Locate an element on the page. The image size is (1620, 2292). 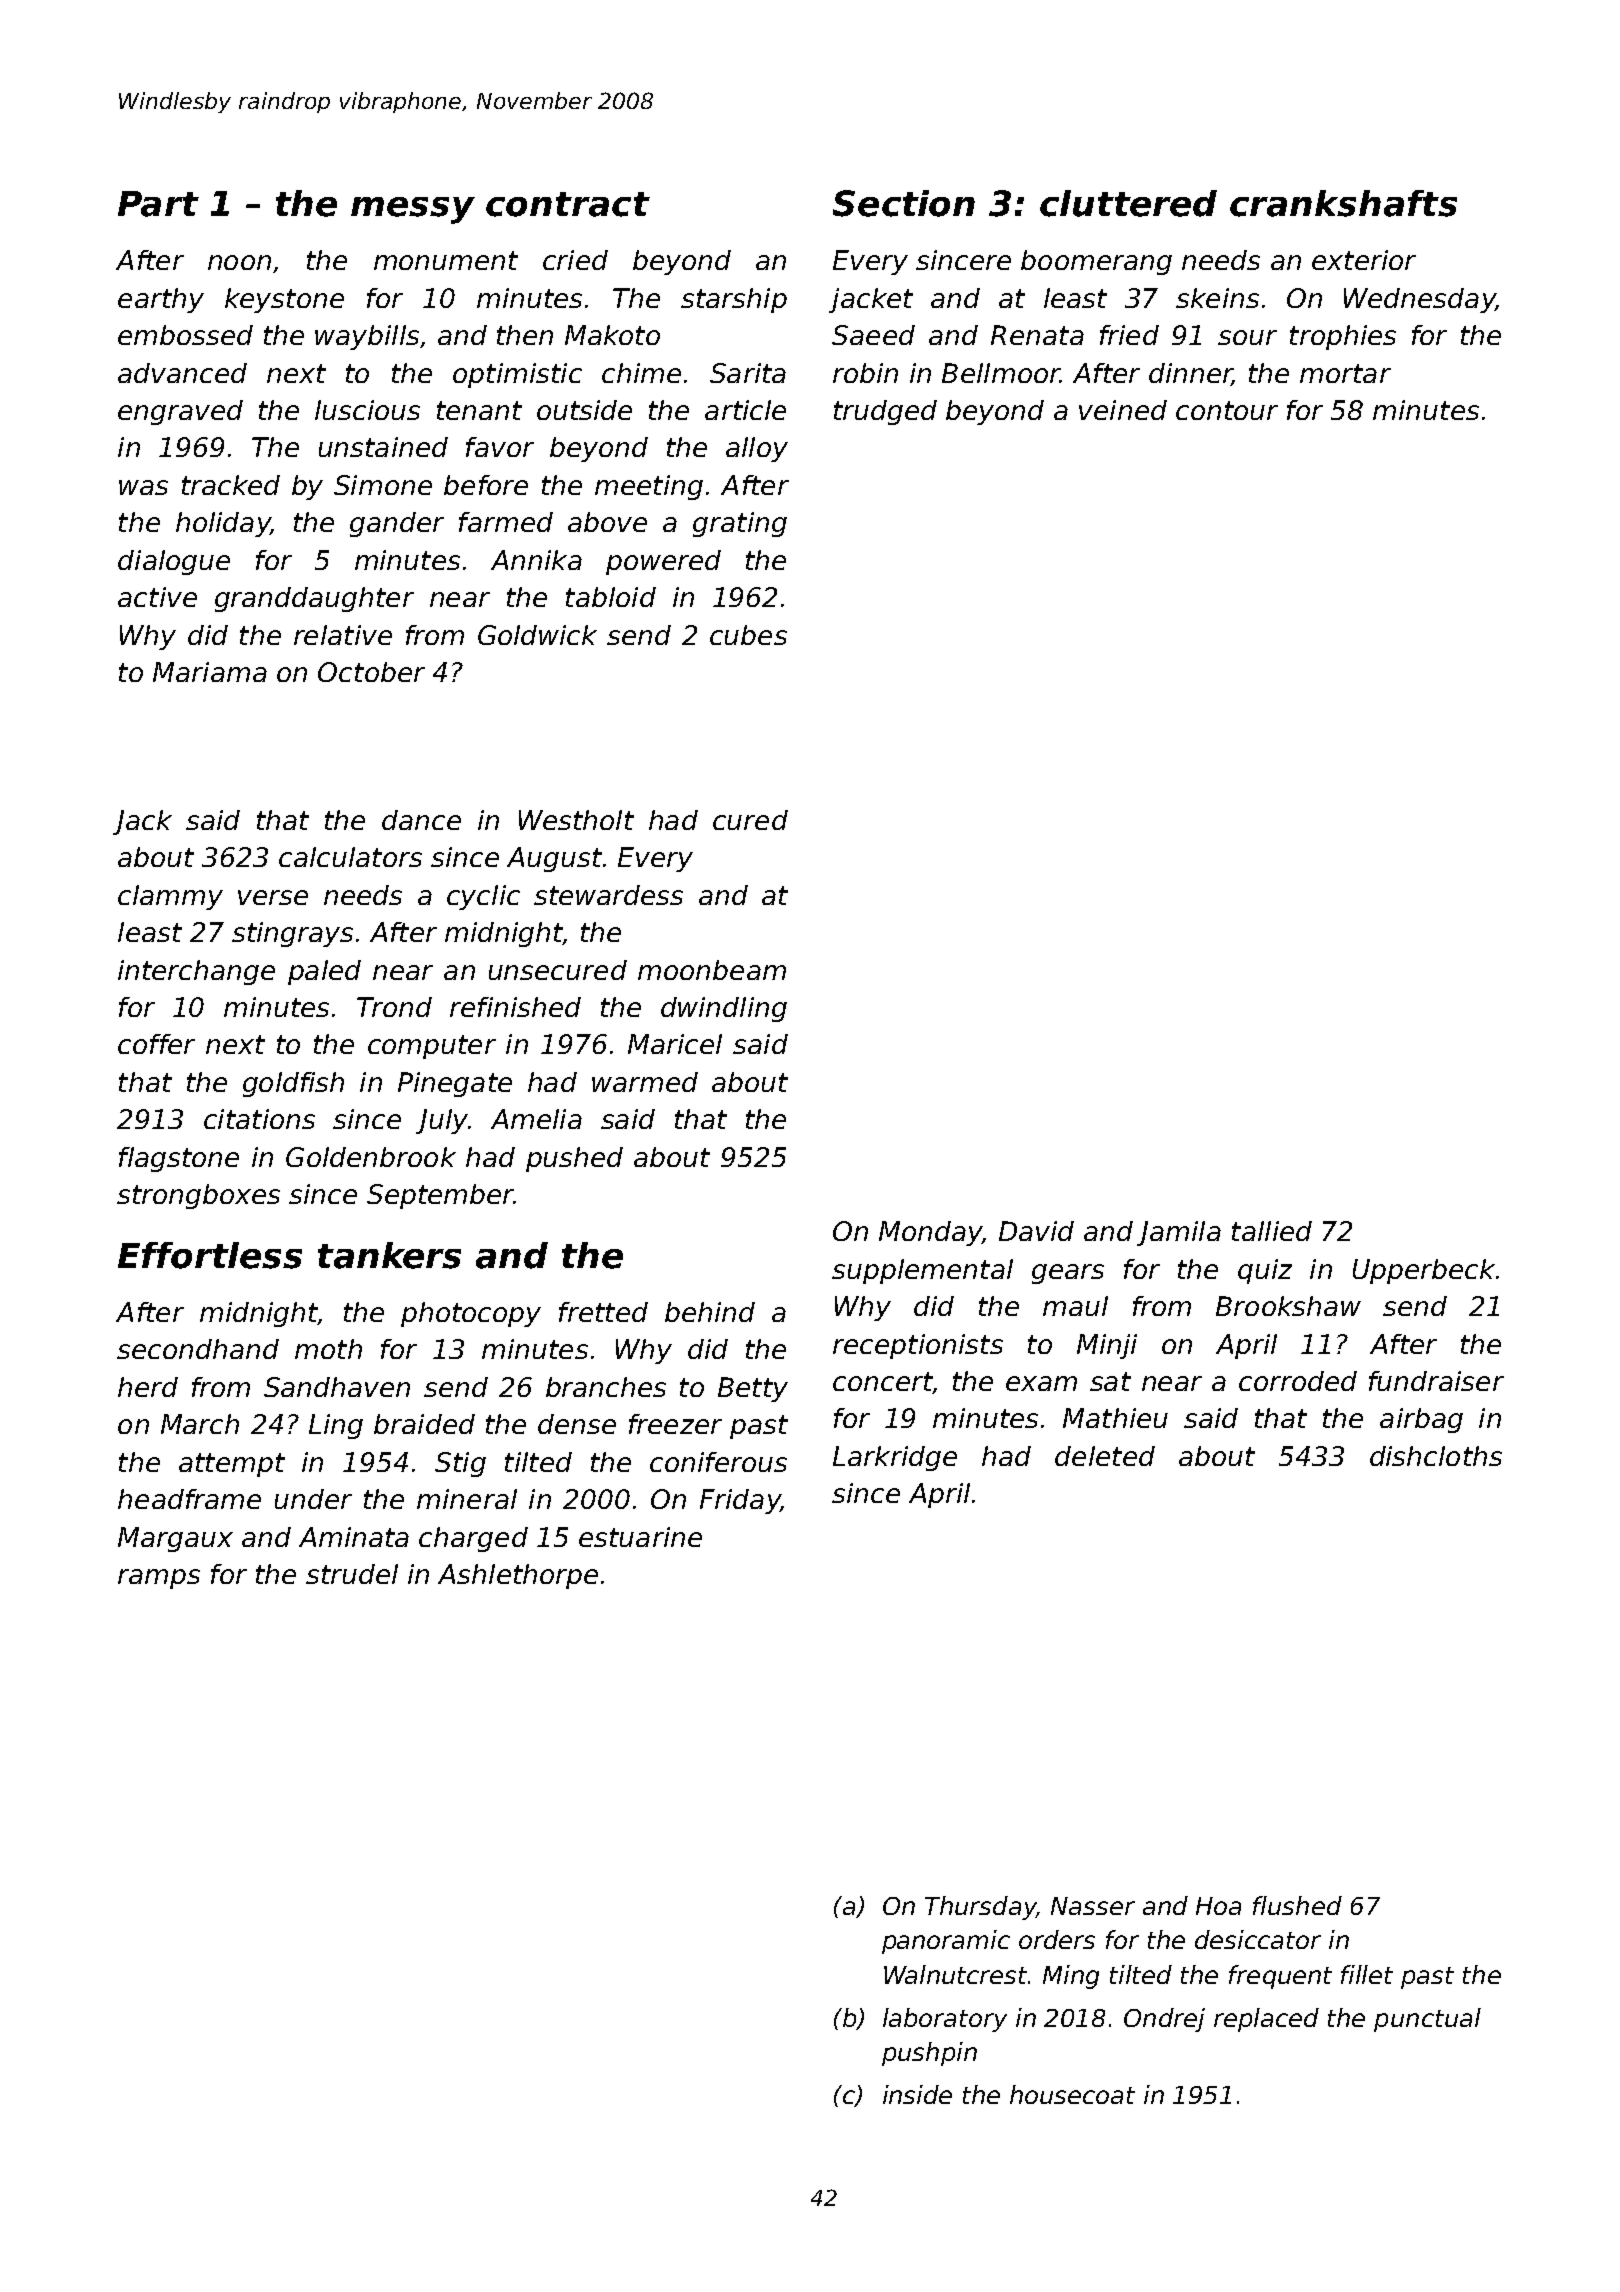
airbag is located at coordinates (1421, 1420).
